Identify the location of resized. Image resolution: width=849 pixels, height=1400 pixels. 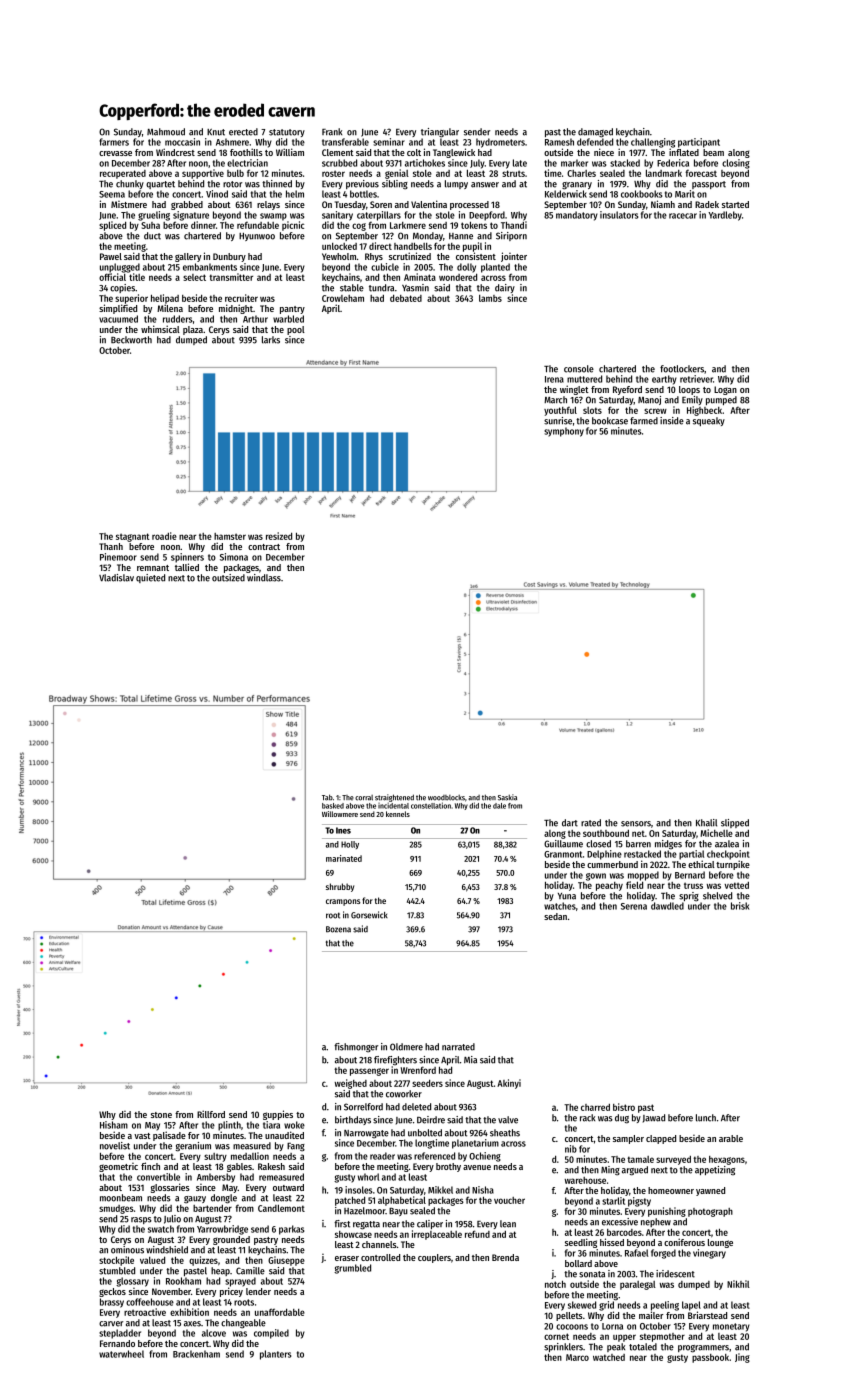
(279, 536).
